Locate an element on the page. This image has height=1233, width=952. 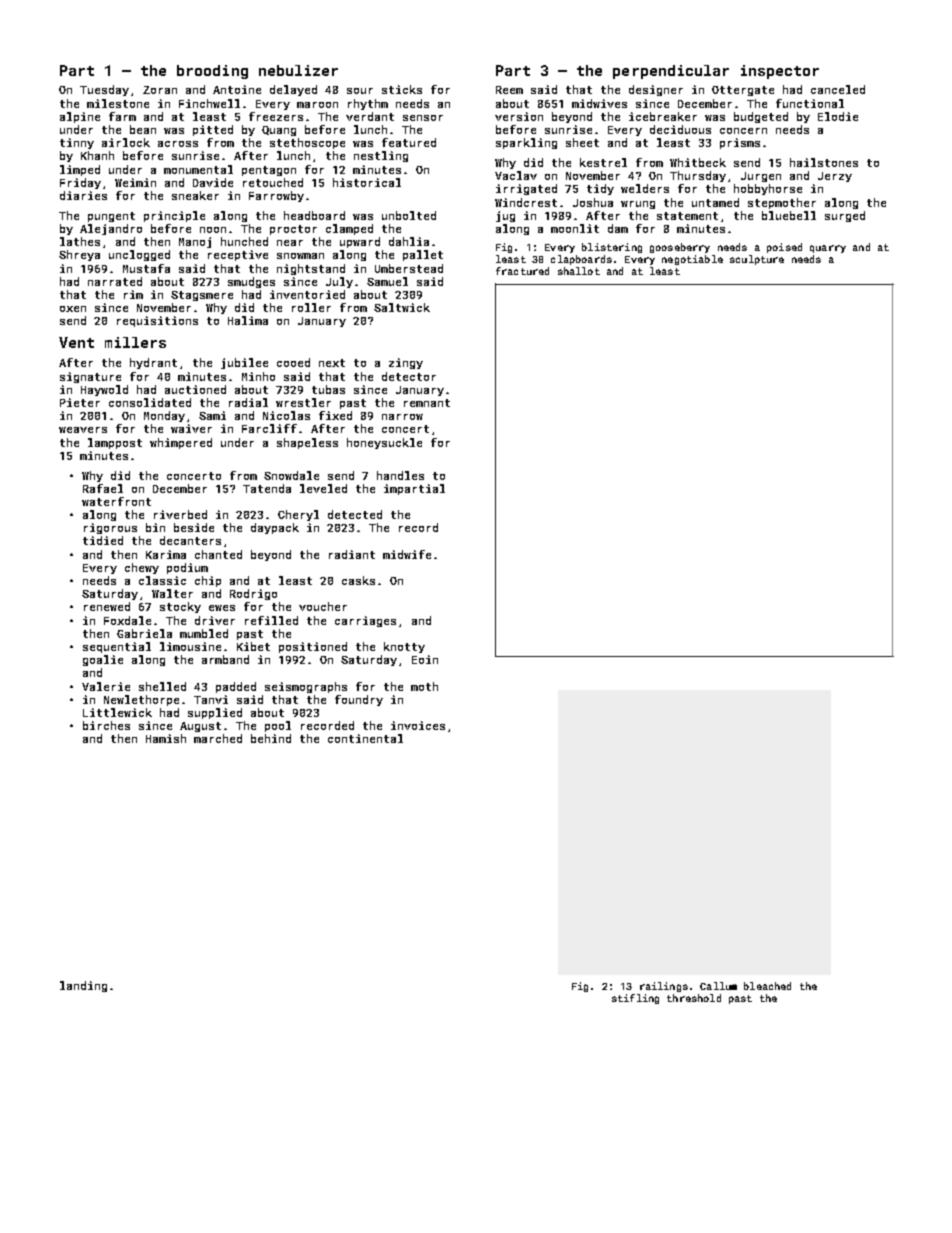
remnant is located at coordinates (427, 403).
